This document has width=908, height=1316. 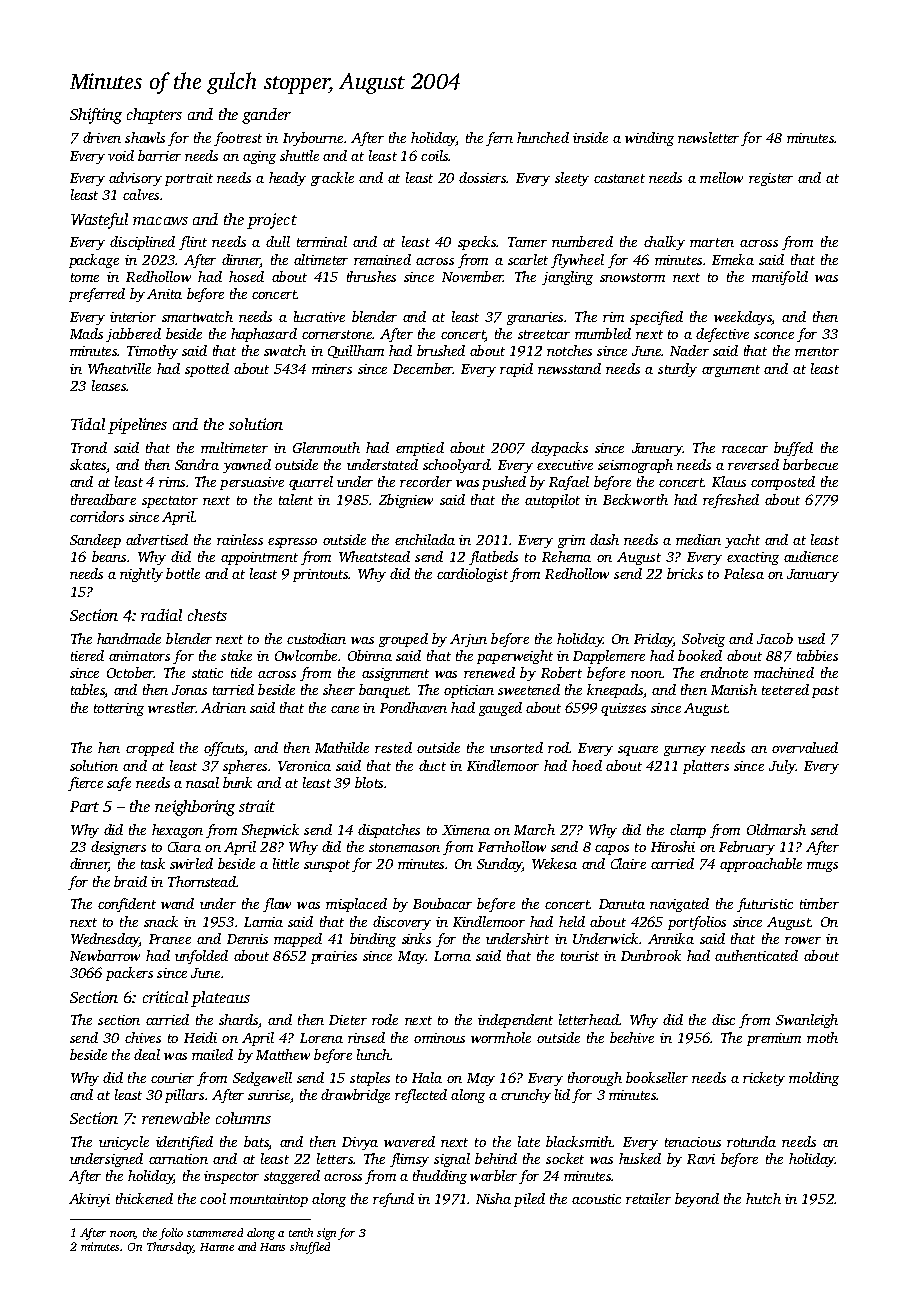 I want to click on mugs, so click(x=822, y=867).
